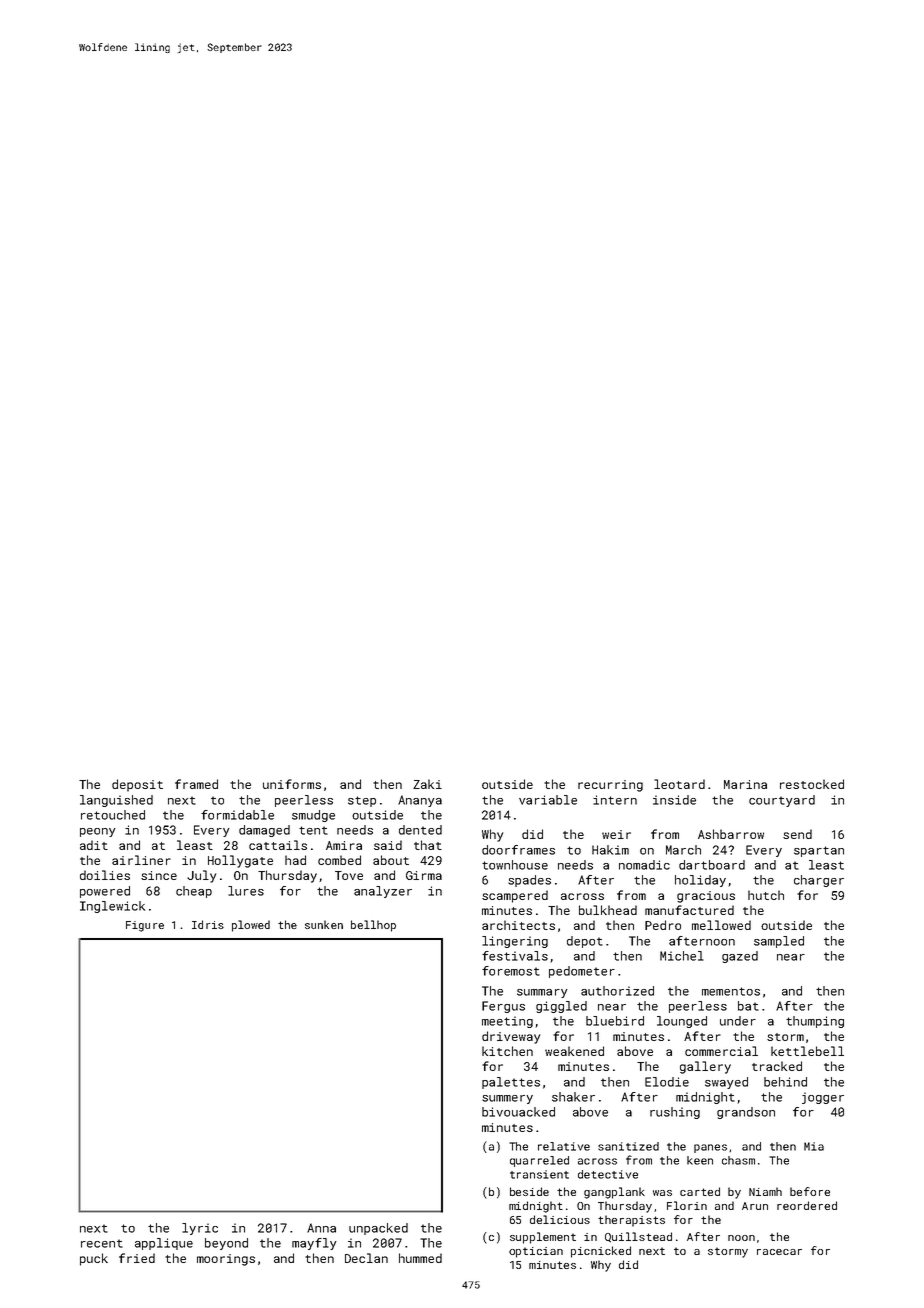 The image size is (924, 1308). Describe the element at coordinates (226, 1260) in the document. I see `moorings` at that location.
